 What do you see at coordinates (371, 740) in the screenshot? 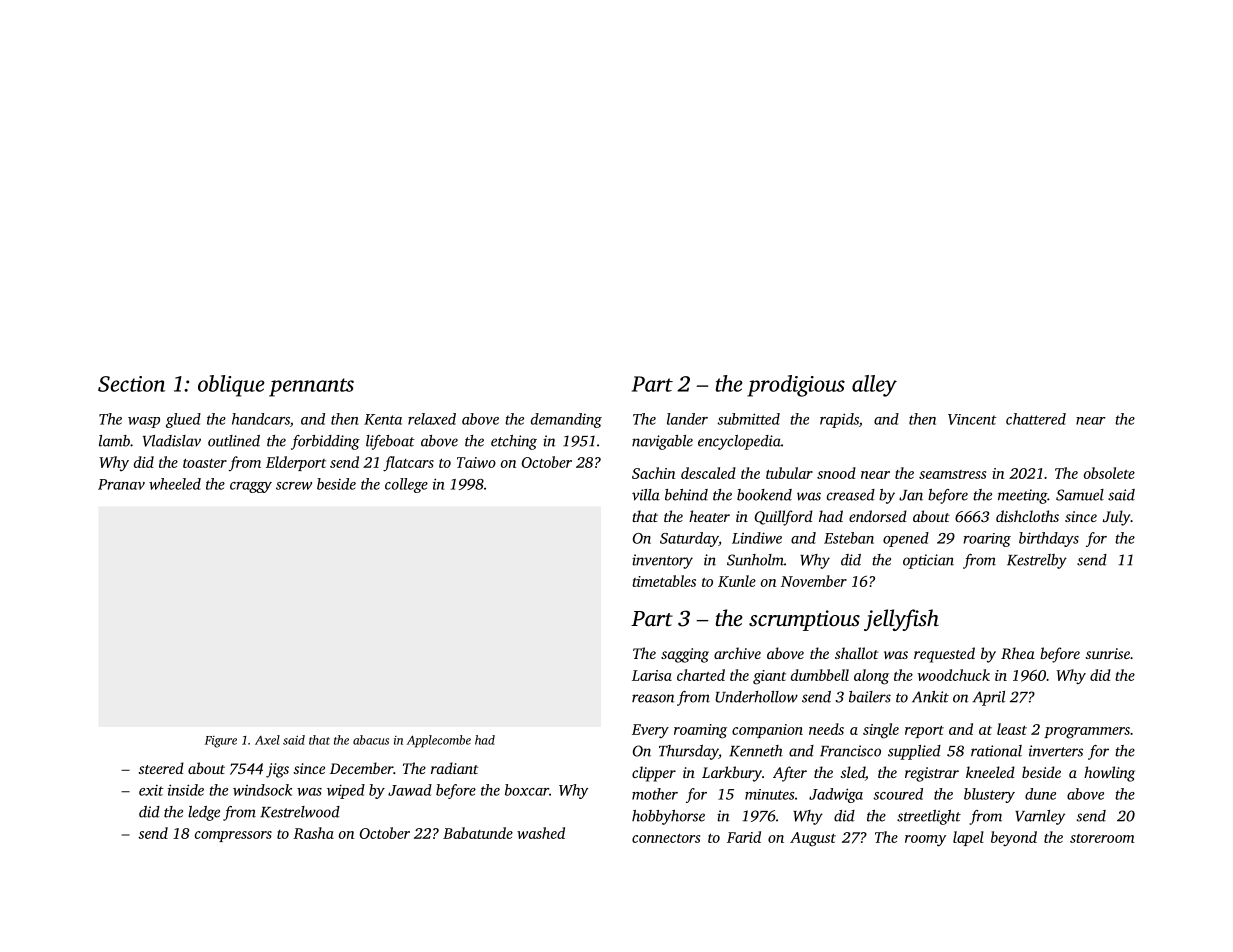
I see `abacus` at bounding box center [371, 740].
